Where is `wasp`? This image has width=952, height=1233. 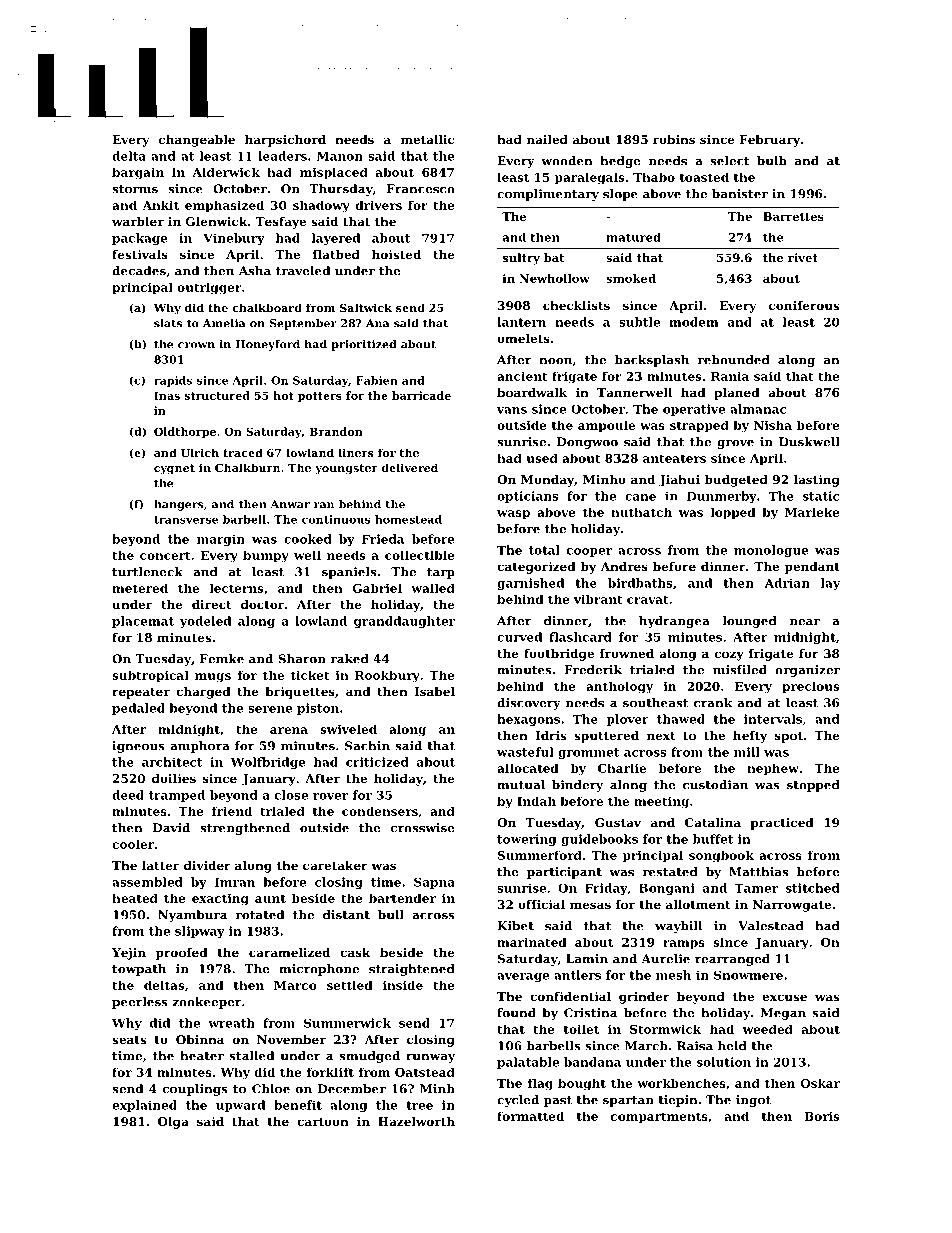 wasp is located at coordinates (513, 515).
